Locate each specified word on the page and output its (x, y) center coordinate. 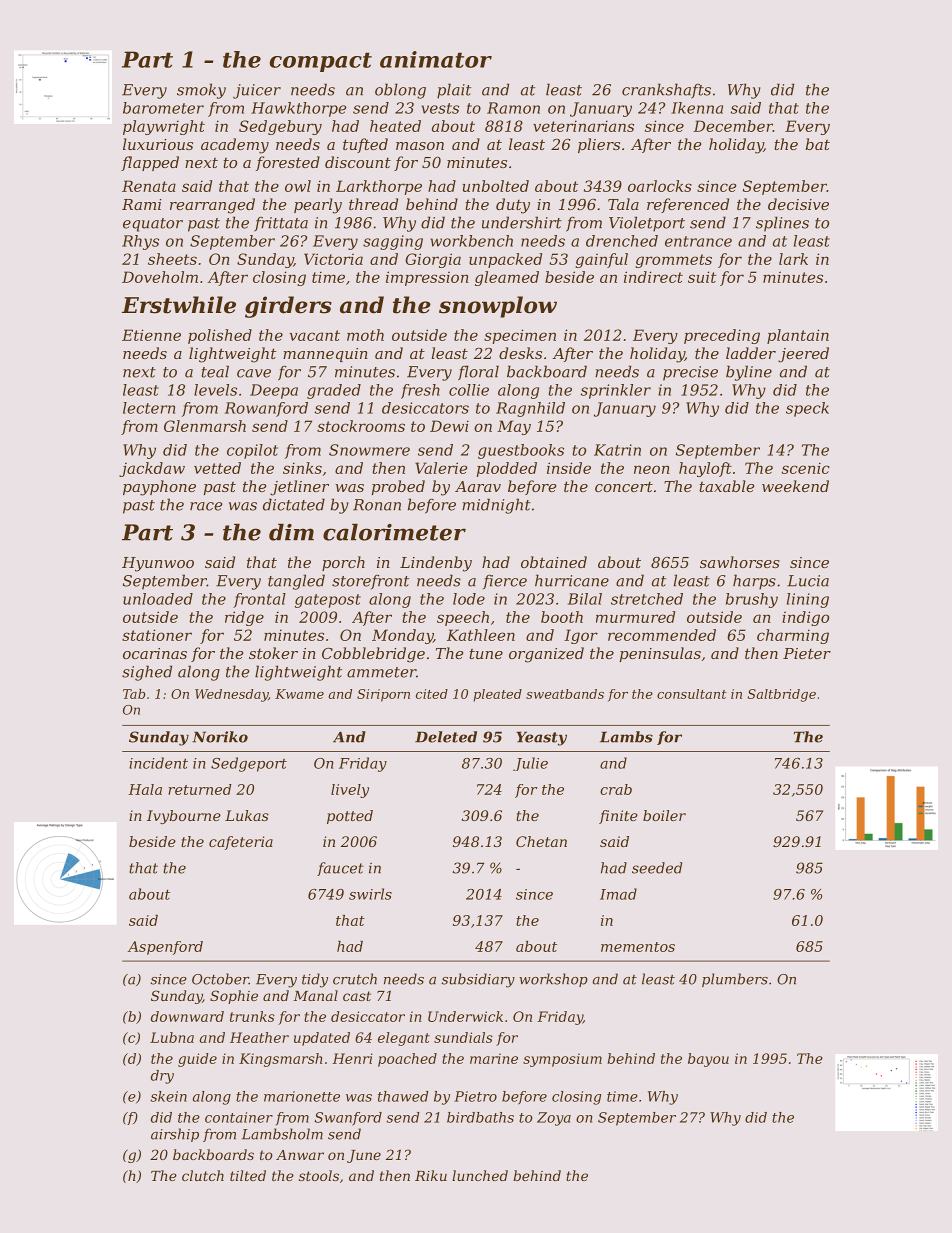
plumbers (735, 980)
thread (373, 204)
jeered (803, 355)
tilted (248, 1175)
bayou (708, 1060)
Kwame (299, 694)
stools (319, 1175)
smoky (201, 91)
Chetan (541, 841)
